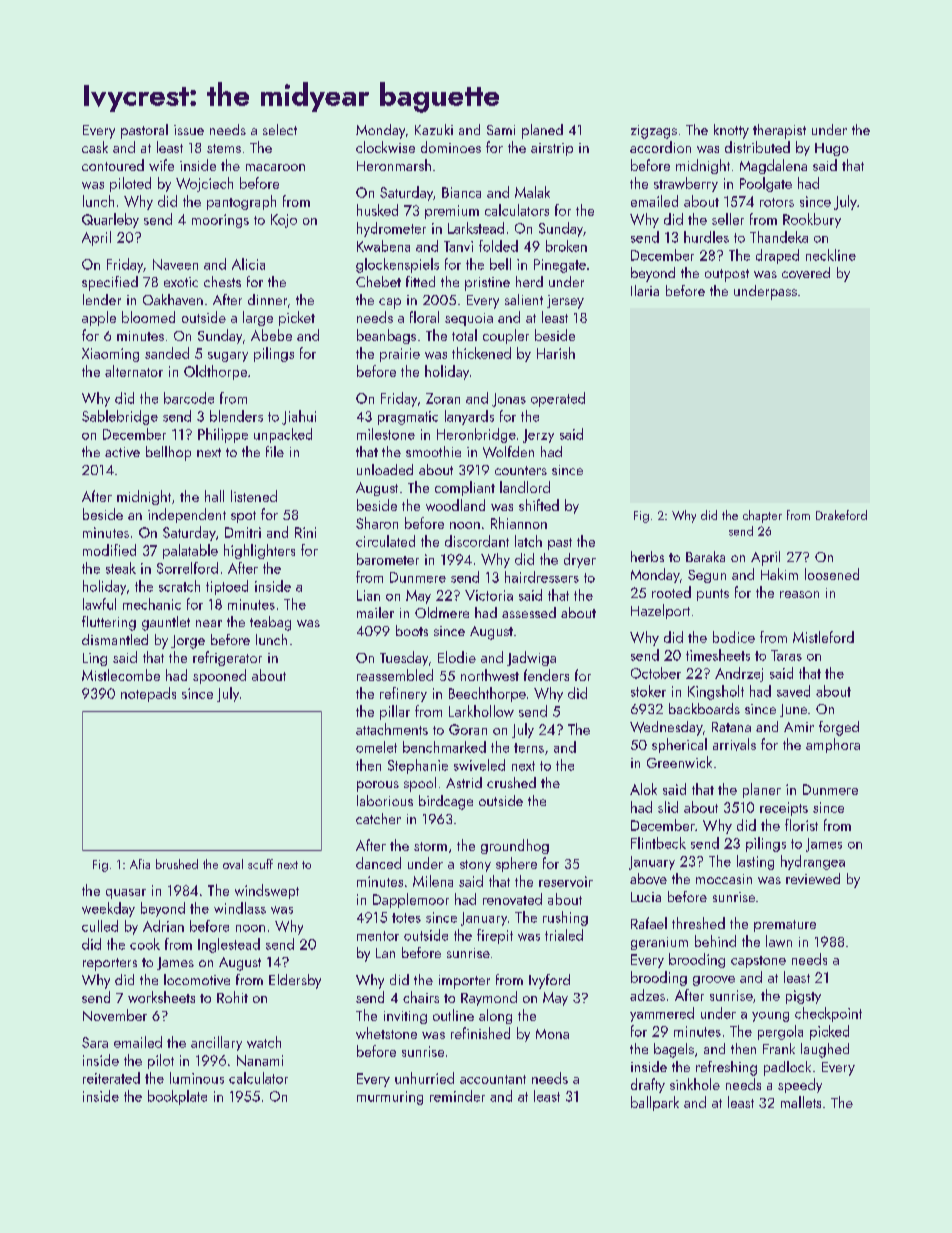  I want to click on reiterated, so click(111, 1078).
